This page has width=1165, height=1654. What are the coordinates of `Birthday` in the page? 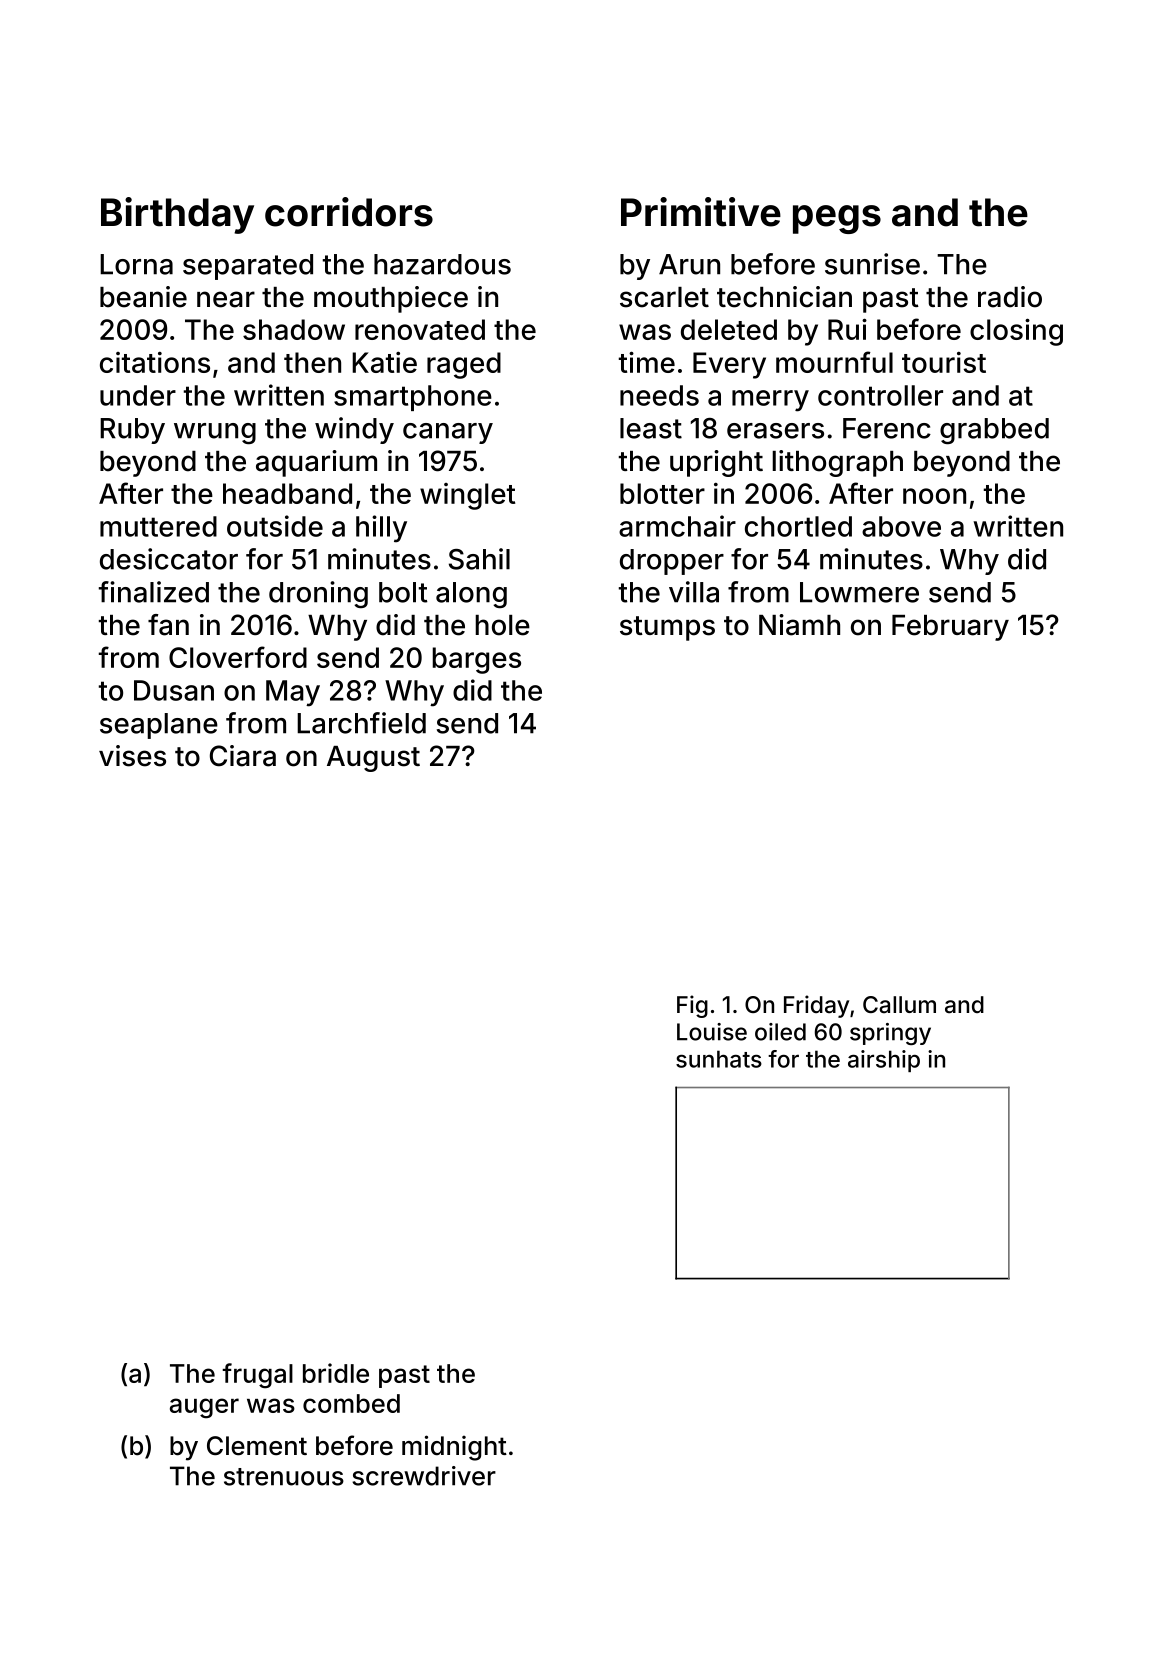 It's located at (177, 215).
